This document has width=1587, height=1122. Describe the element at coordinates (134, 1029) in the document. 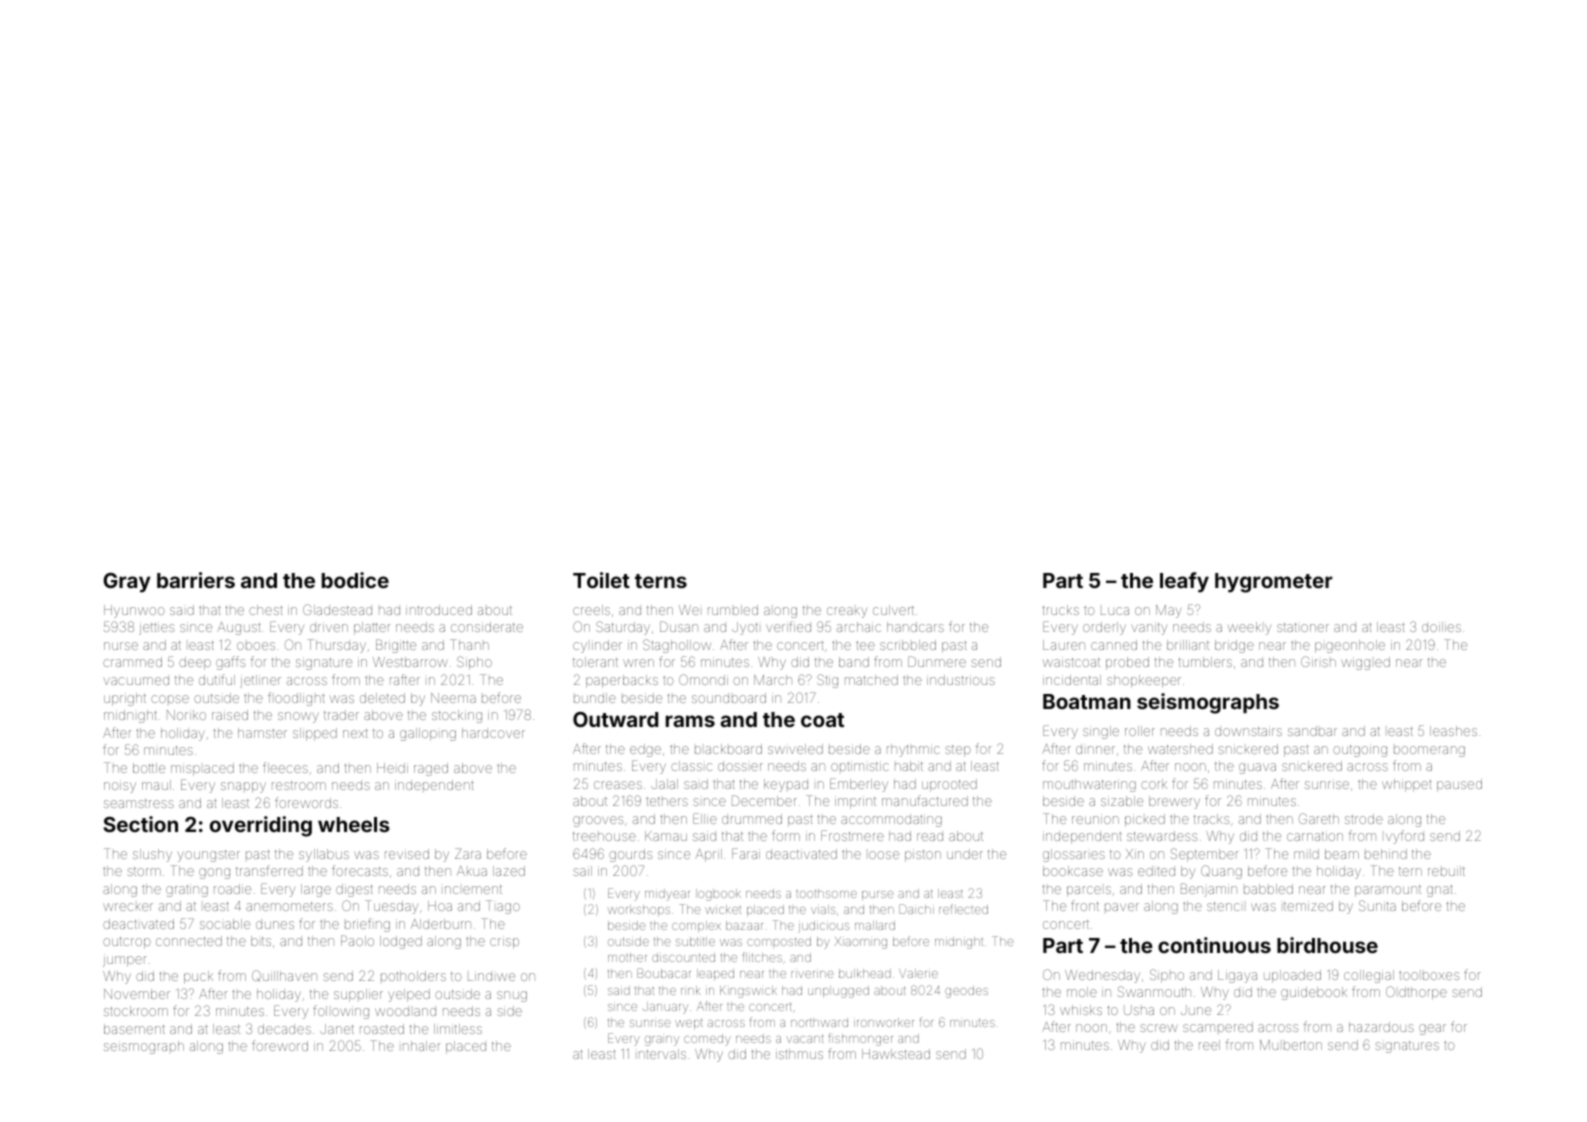

I see `basement` at that location.
